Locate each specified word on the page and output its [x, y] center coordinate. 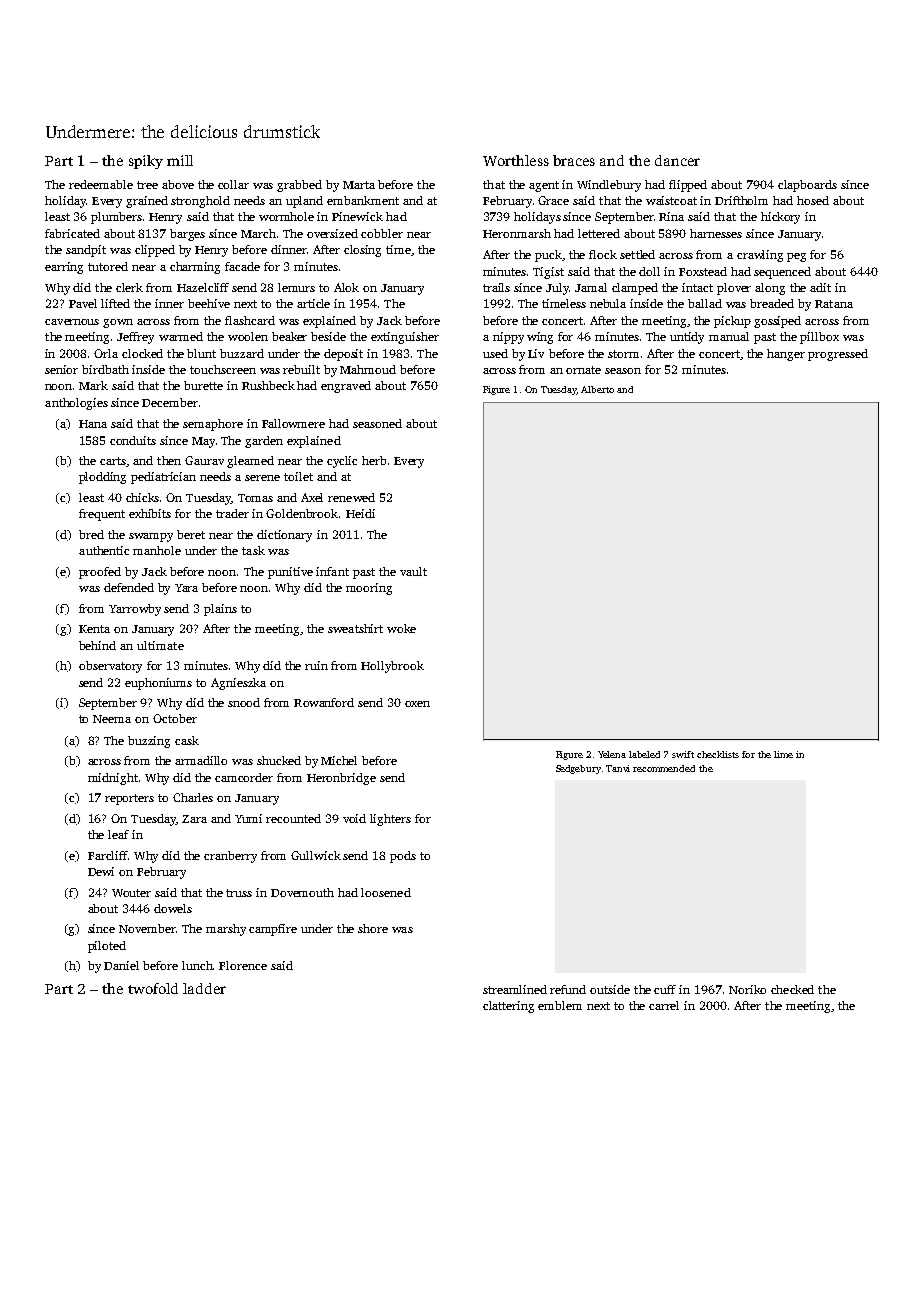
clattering [508, 1007]
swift [683, 754]
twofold [153, 988]
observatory [110, 667]
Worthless [516, 160]
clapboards [807, 186]
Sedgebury [578, 769]
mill [180, 160]
